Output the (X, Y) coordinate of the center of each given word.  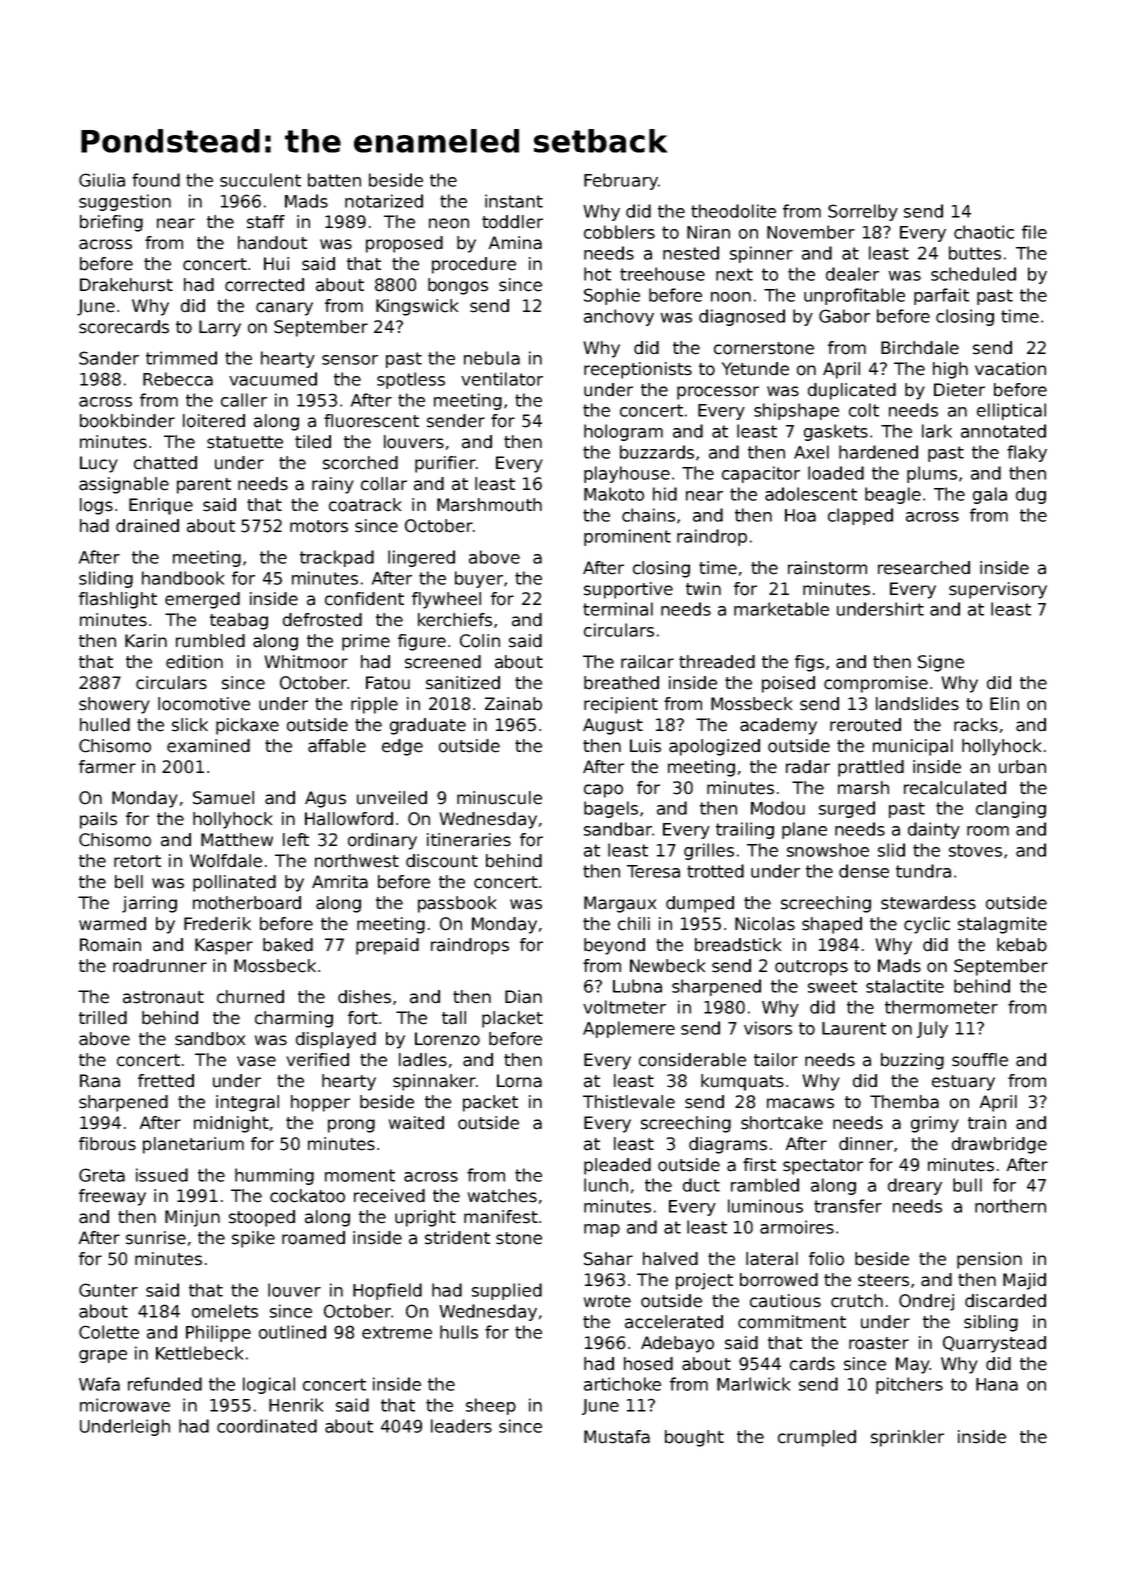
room (988, 831)
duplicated (852, 391)
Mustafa (617, 1437)
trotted (715, 871)
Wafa (99, 1384)
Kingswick (417, 307)
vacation (1010, 369)
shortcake (782, 1123)
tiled (313, 442)
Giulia (102, 180)
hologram (623, 432)
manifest (501, 1217)
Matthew (237, 840)
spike (253, 1239)
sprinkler (907, 1438)
